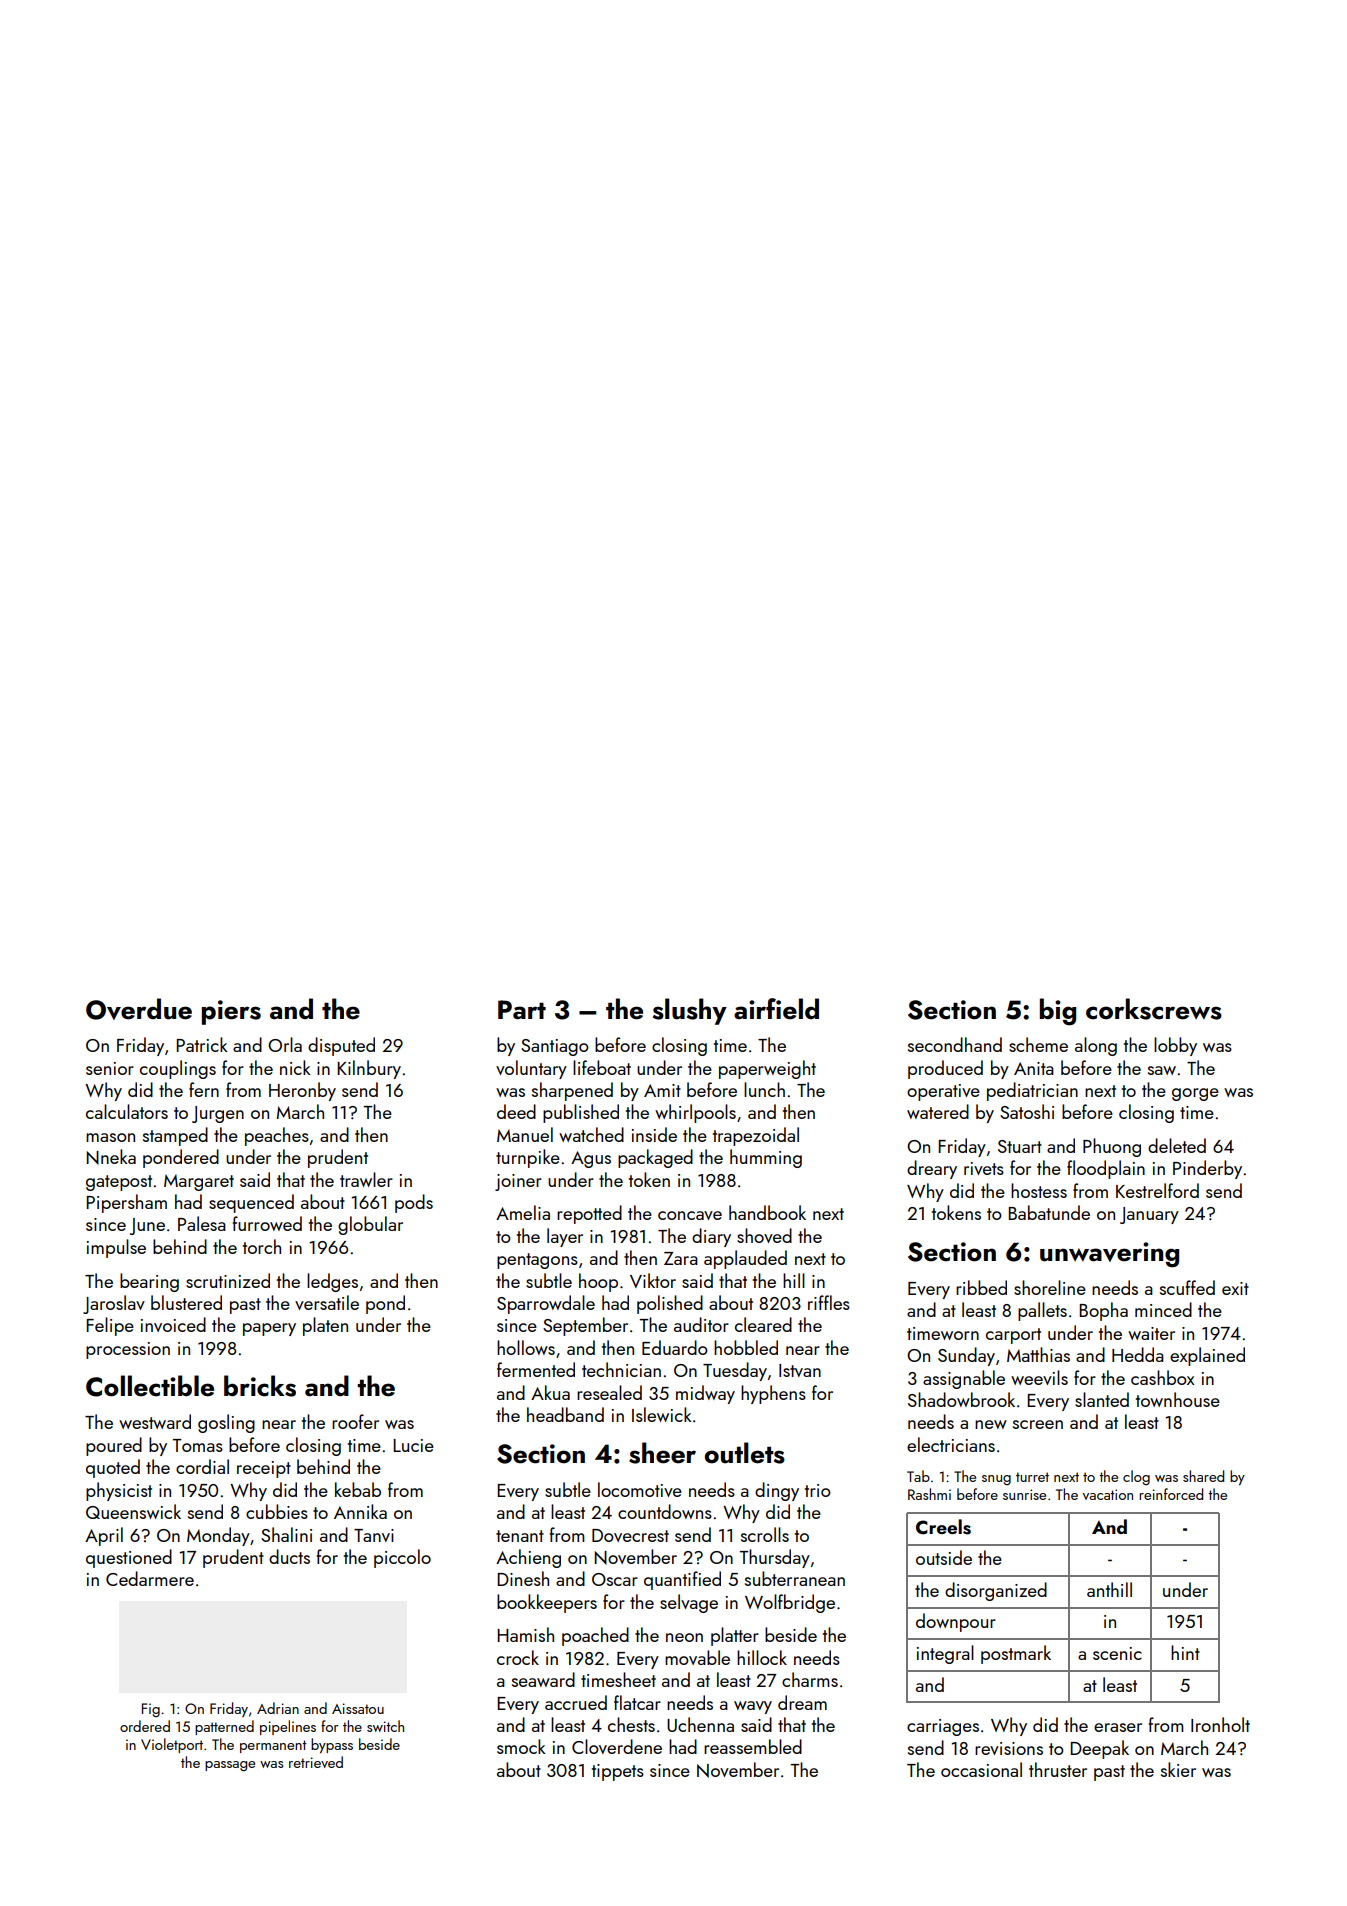 Image resolution: width=1347 pixels, height=1906 pixels. What do you see at coordinates (670, 1304) in the page?
I see `polished` at bounding box center [670, 1304].
